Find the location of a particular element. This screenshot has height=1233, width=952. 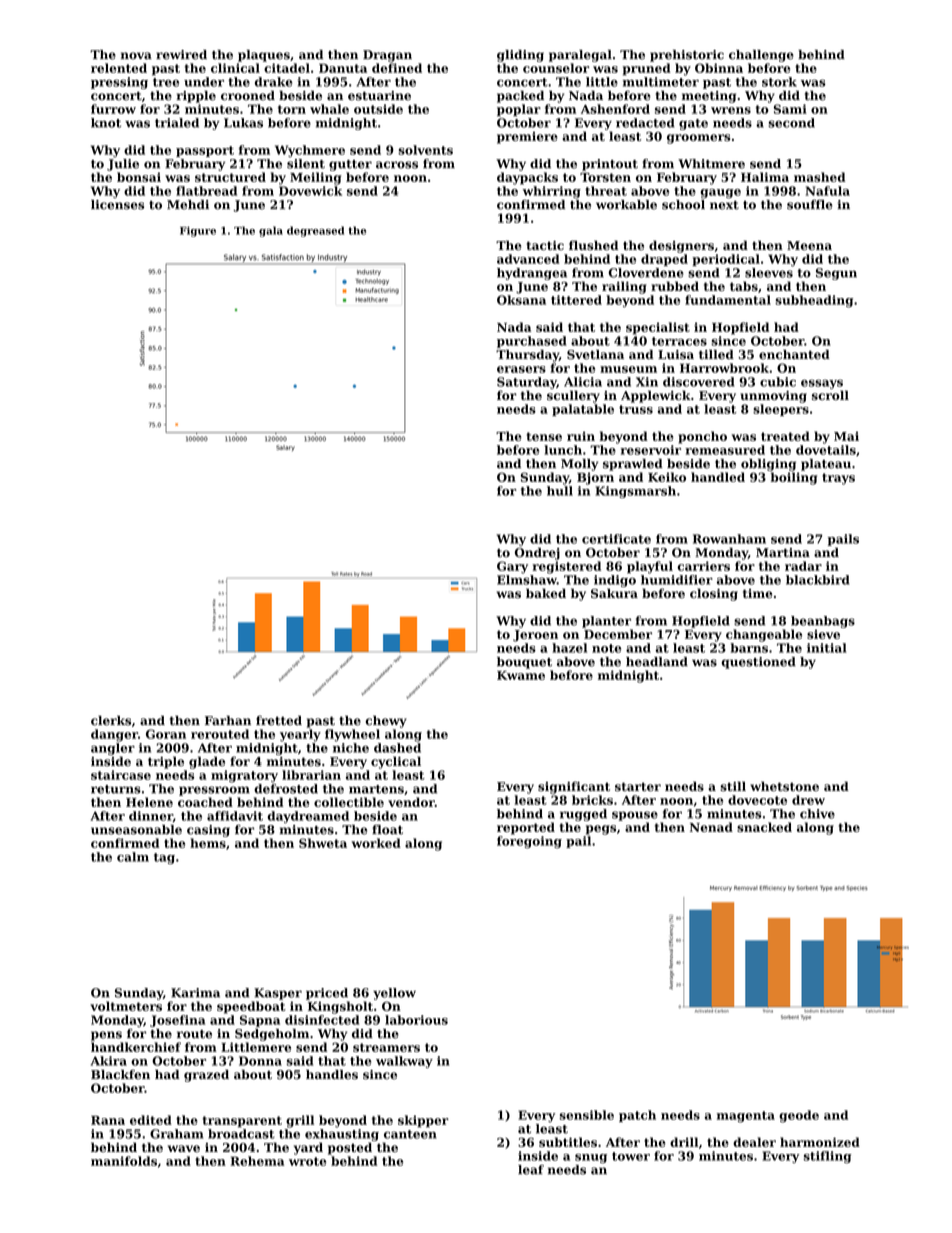

fretted is located at coordinates (279, 721).
